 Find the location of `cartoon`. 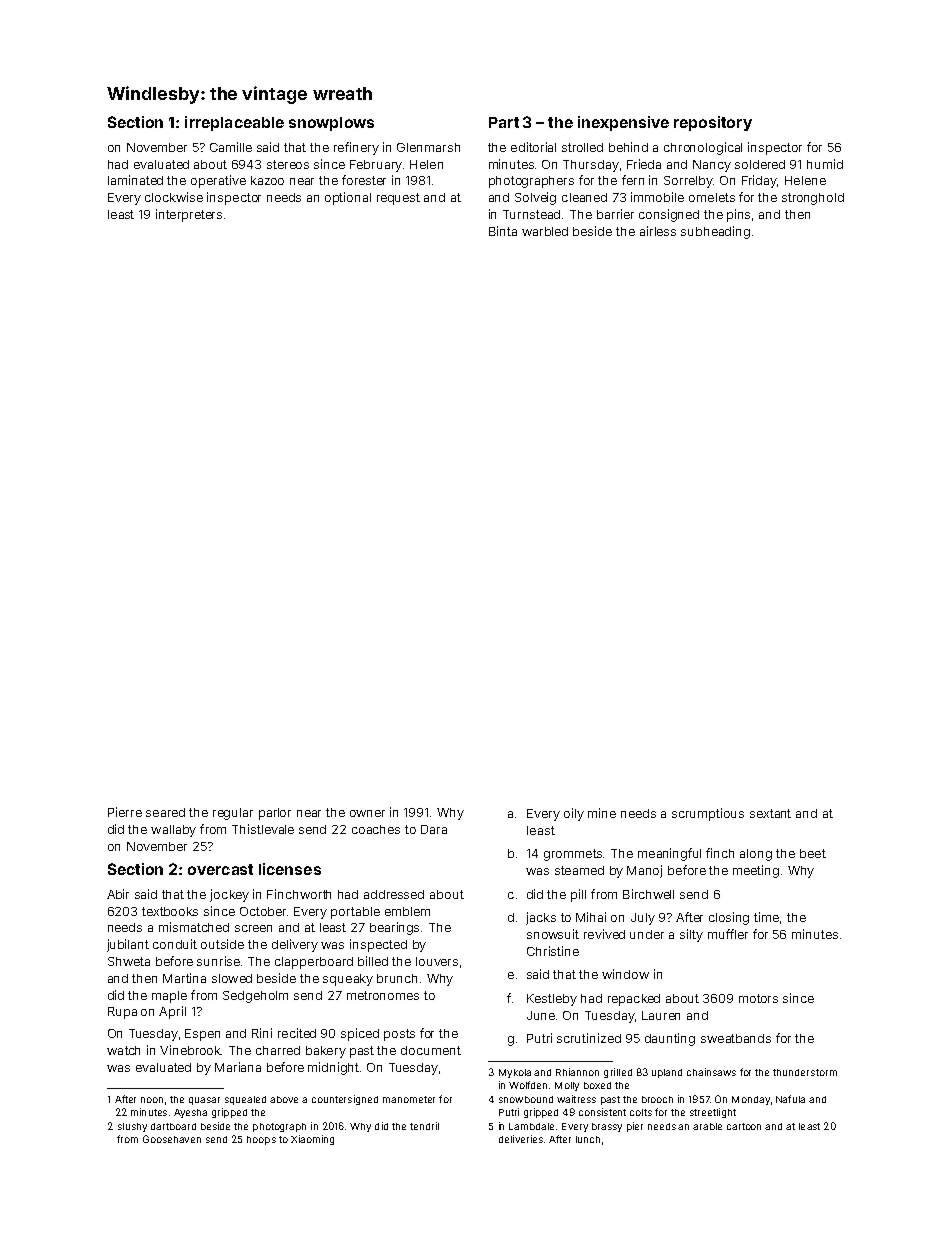

cartoon is located at coordinates (744, 1126).
